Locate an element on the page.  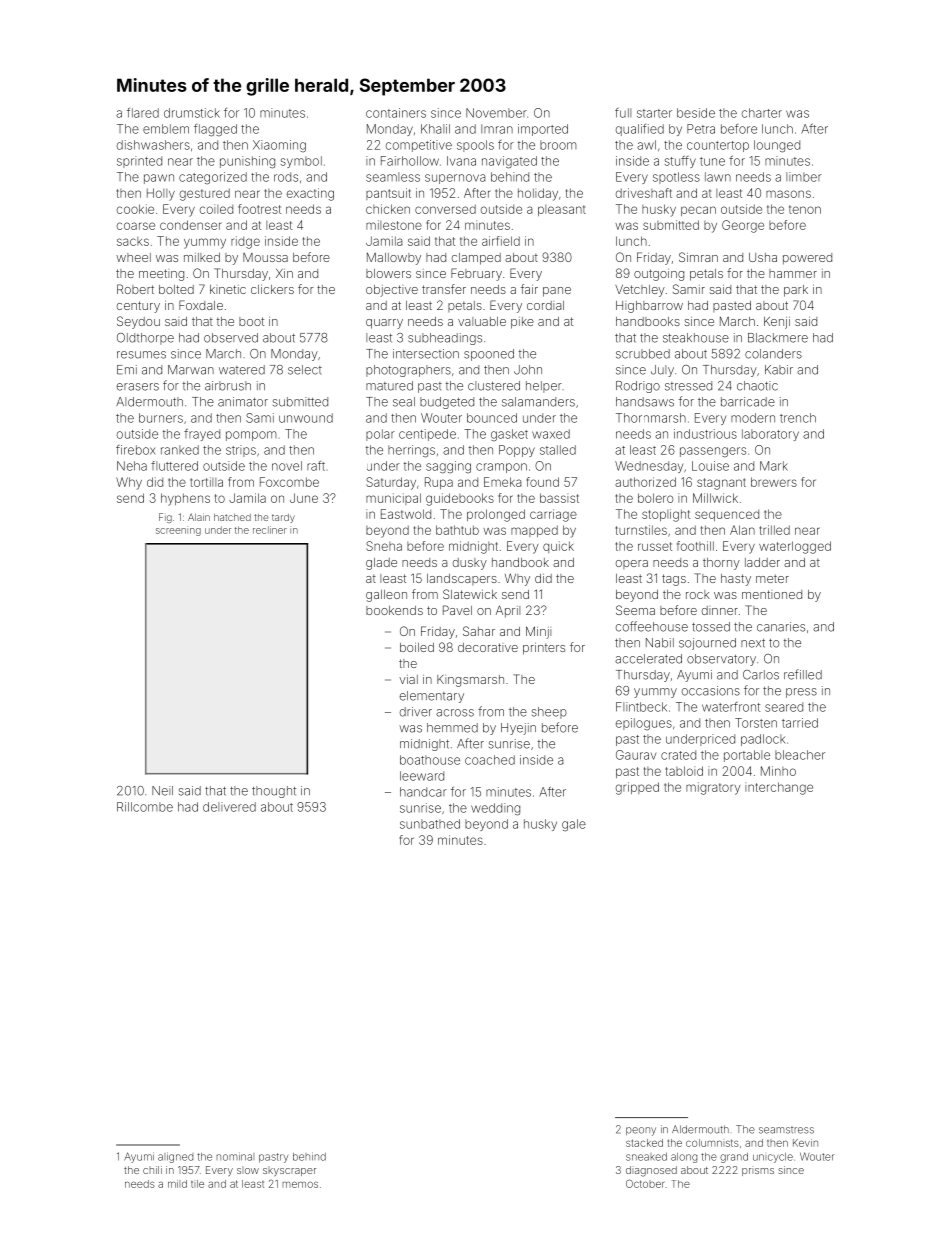
thought is located at coordinates (274, 792).
